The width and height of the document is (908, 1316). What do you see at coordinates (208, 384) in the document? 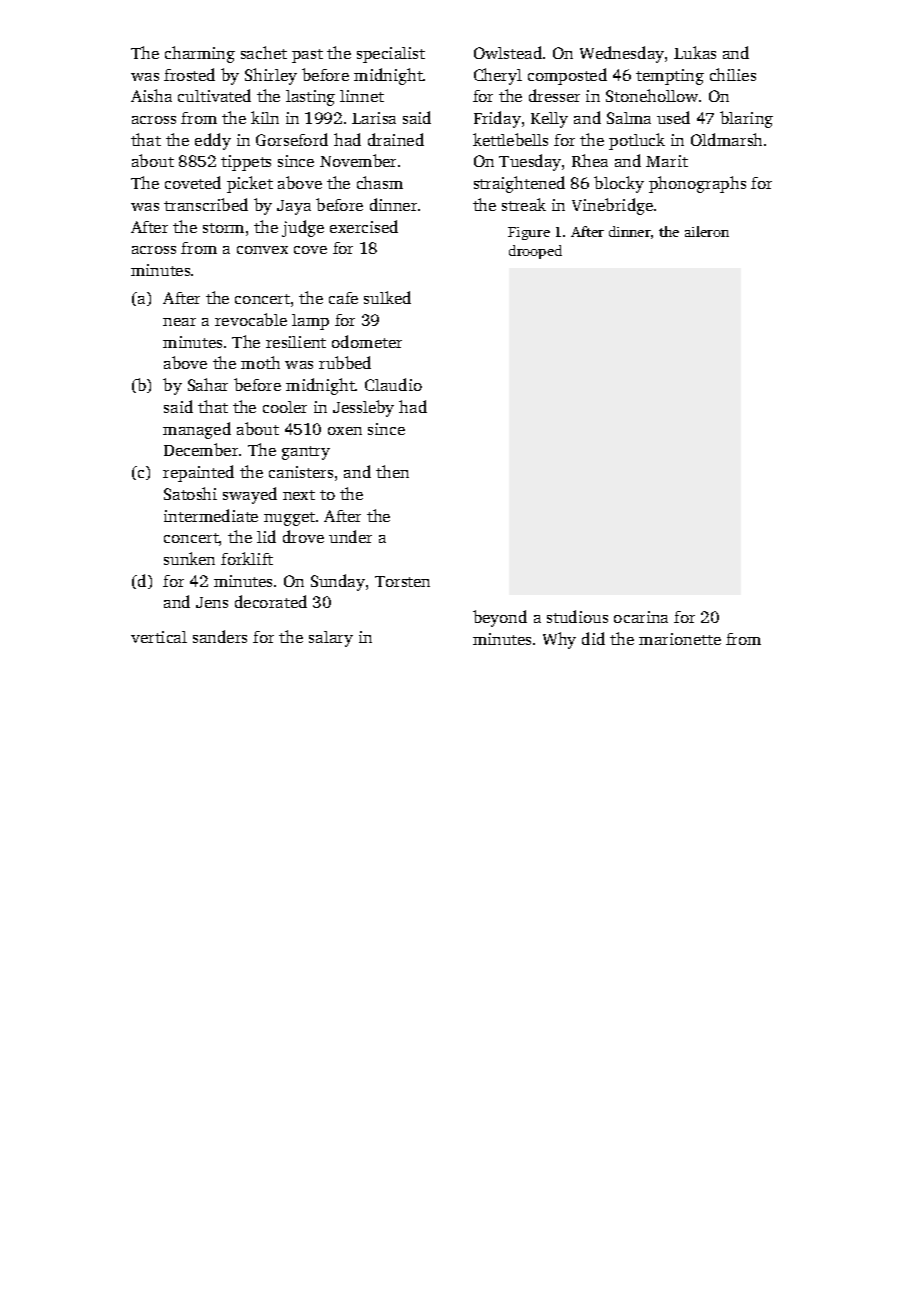
I see `Sahar` at bounding box center [208, 384].
